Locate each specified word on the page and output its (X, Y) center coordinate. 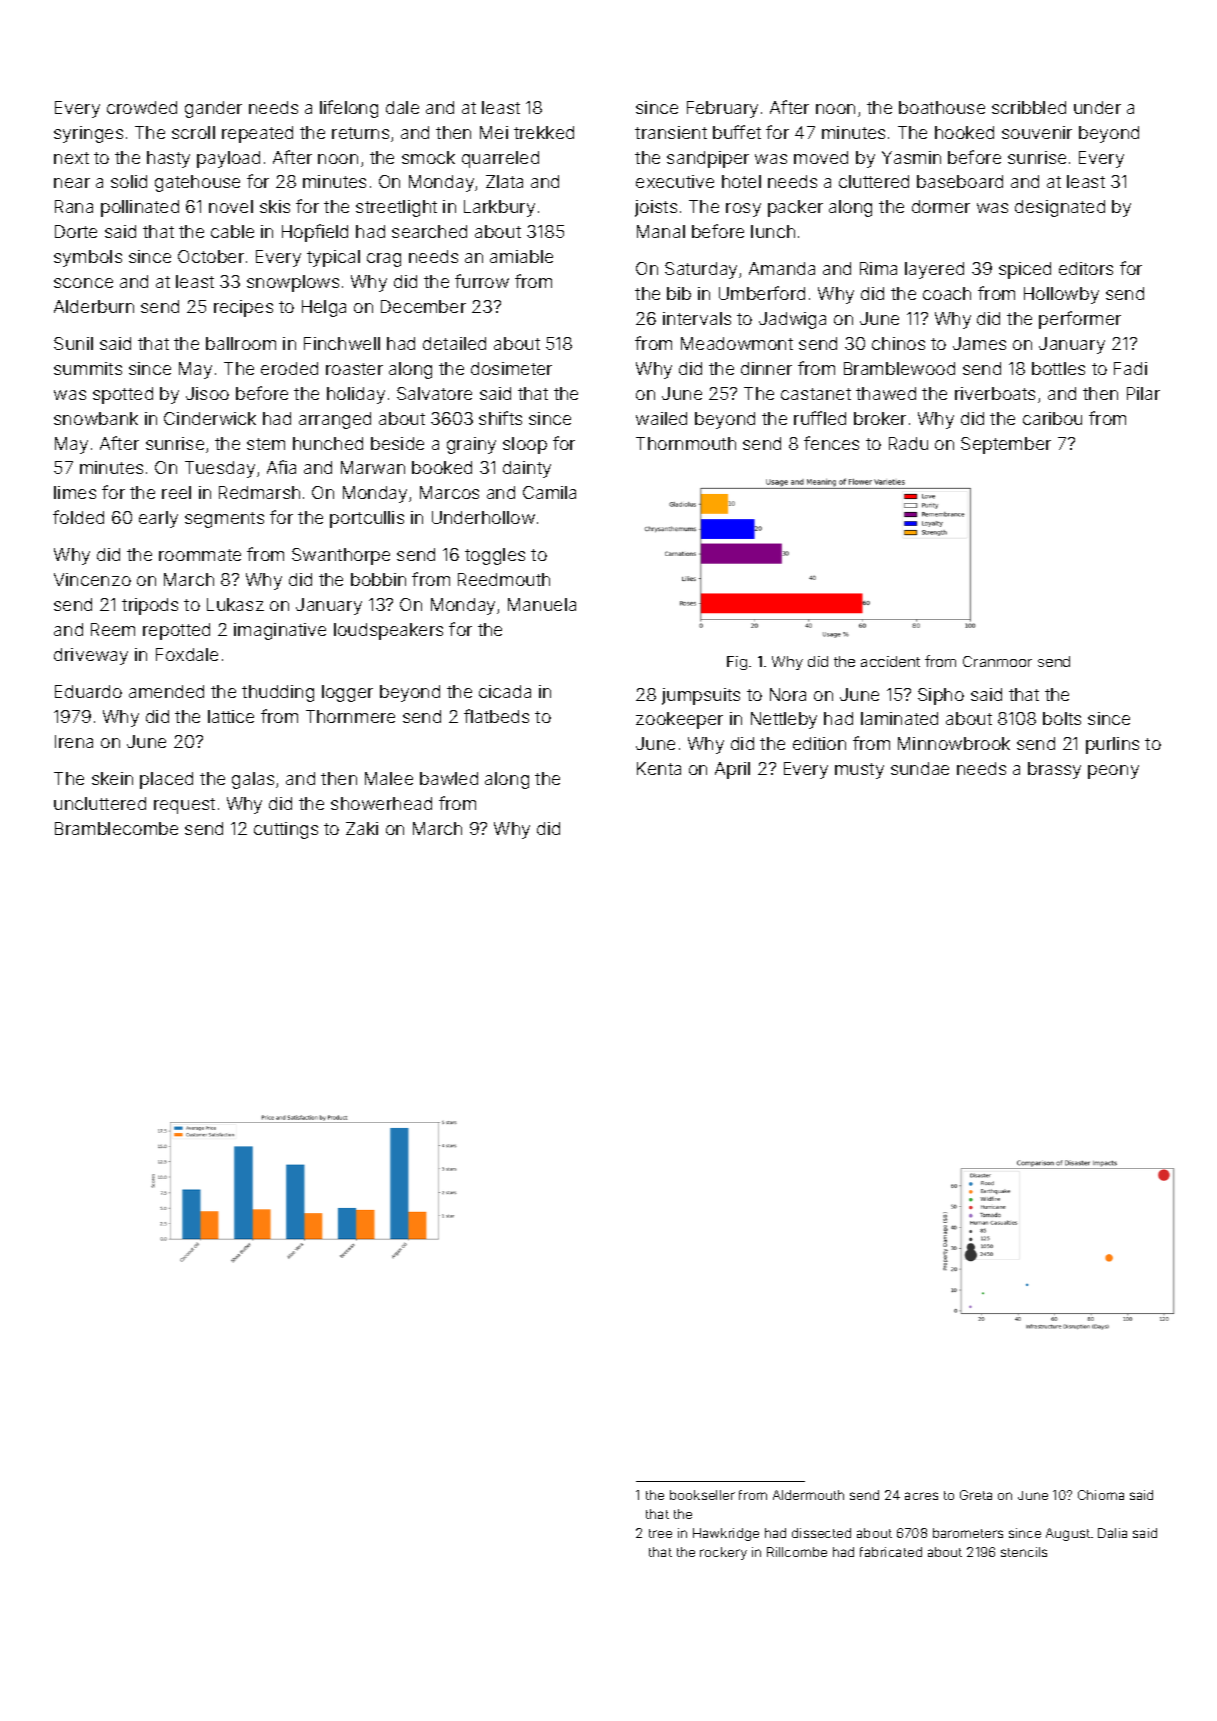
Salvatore (434, 393)
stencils (1024, 1552)
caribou (1052, 418)
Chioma (1101, 1495)
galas (253, 780)
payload (228, 159)
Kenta (659, 768)
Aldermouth (808, 1495)
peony (1113, 772)
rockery (723, 1553)
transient (671, 132)
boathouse (942, 107)
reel (176, 492)
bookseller (702, 1495)
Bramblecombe (116, 828)
